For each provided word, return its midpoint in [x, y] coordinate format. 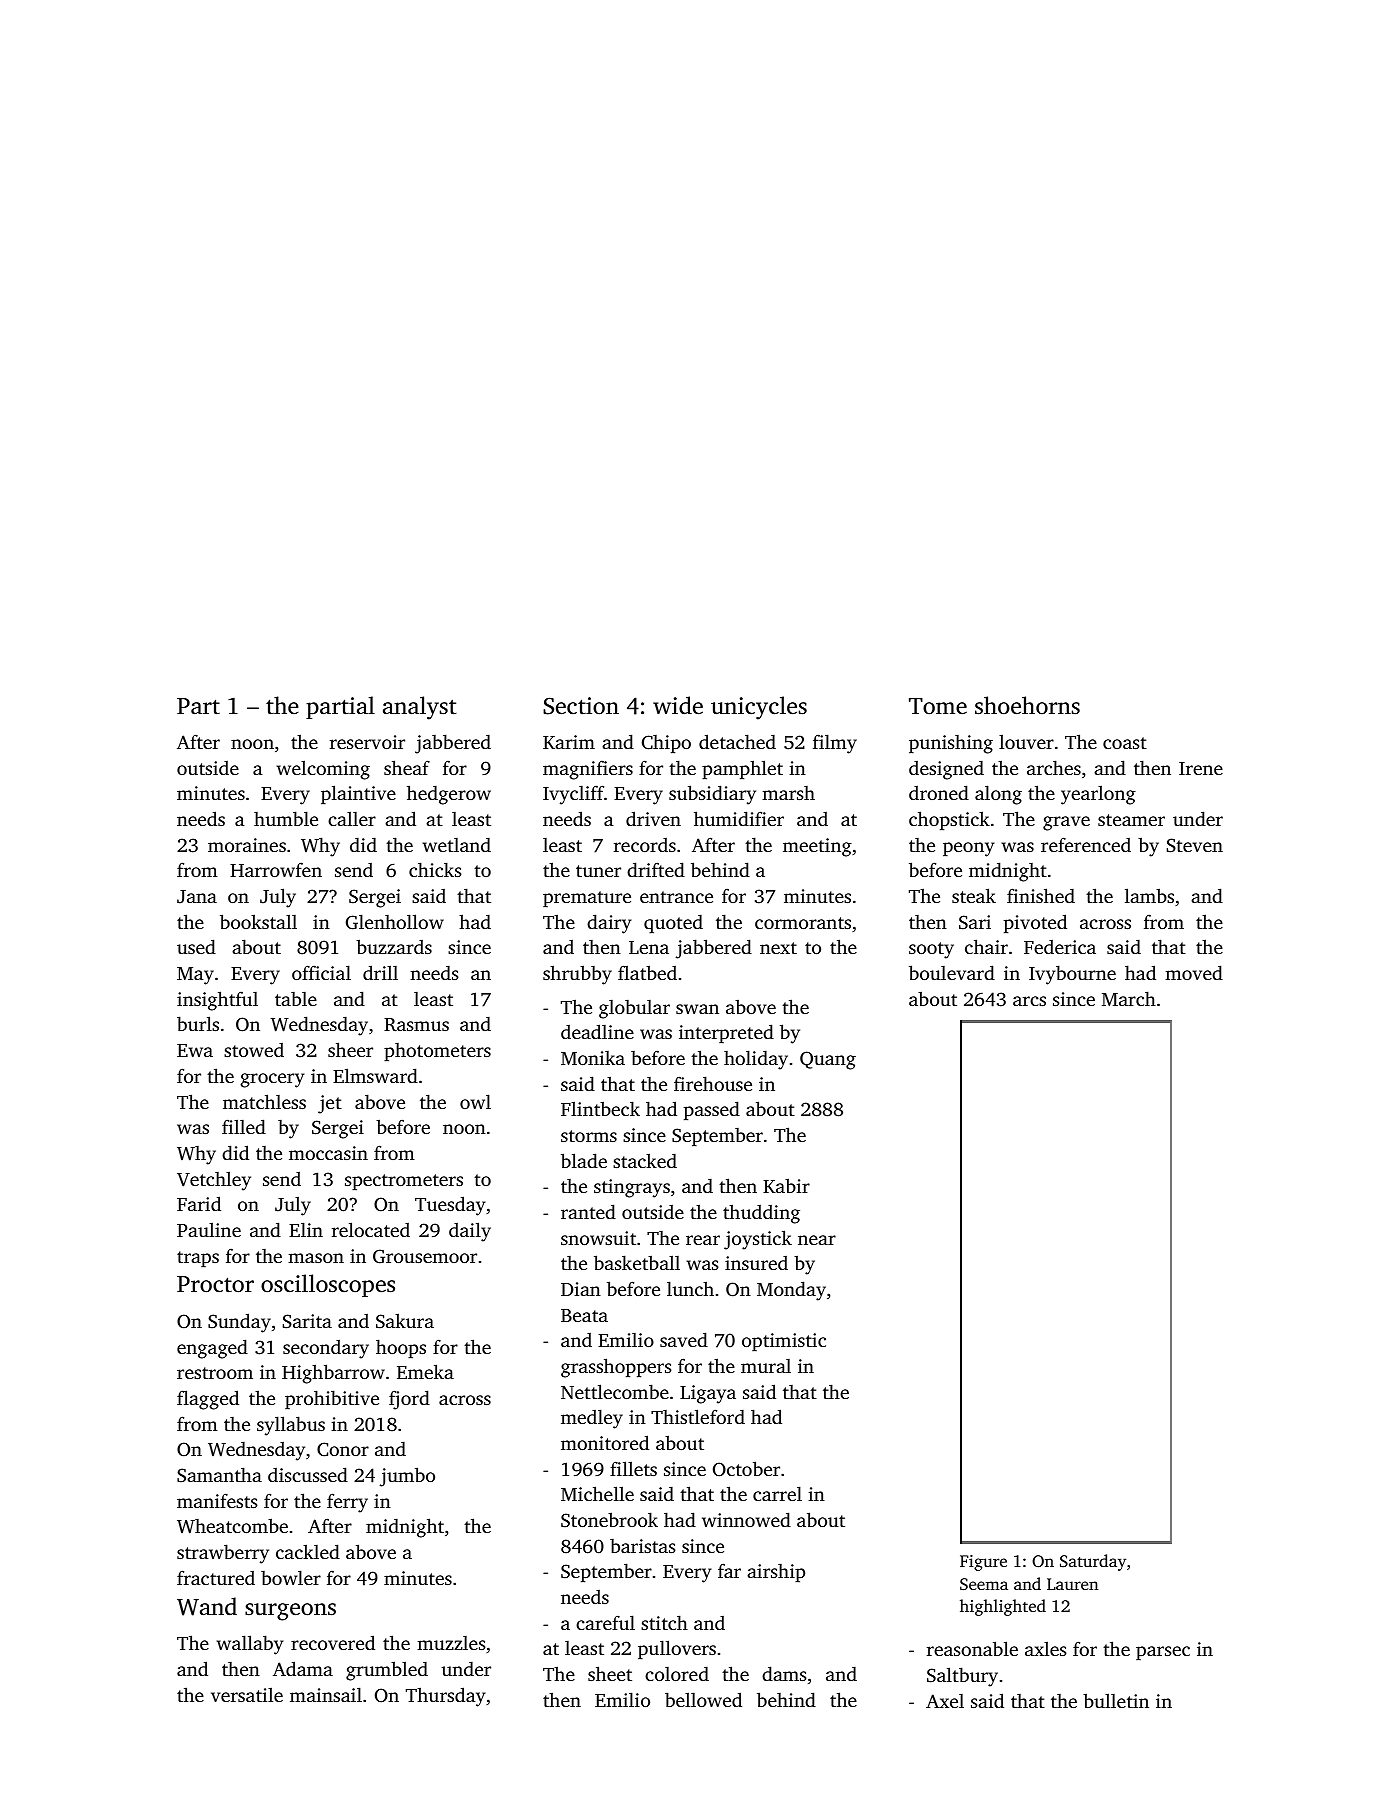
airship [776, 1573]
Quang [828, 1060]
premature [587, 899]
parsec [1163, 1653]
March [1129, 998]
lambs [1149, 895]
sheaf [407, 767]
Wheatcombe [232, 1526]
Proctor [215, 1284]
